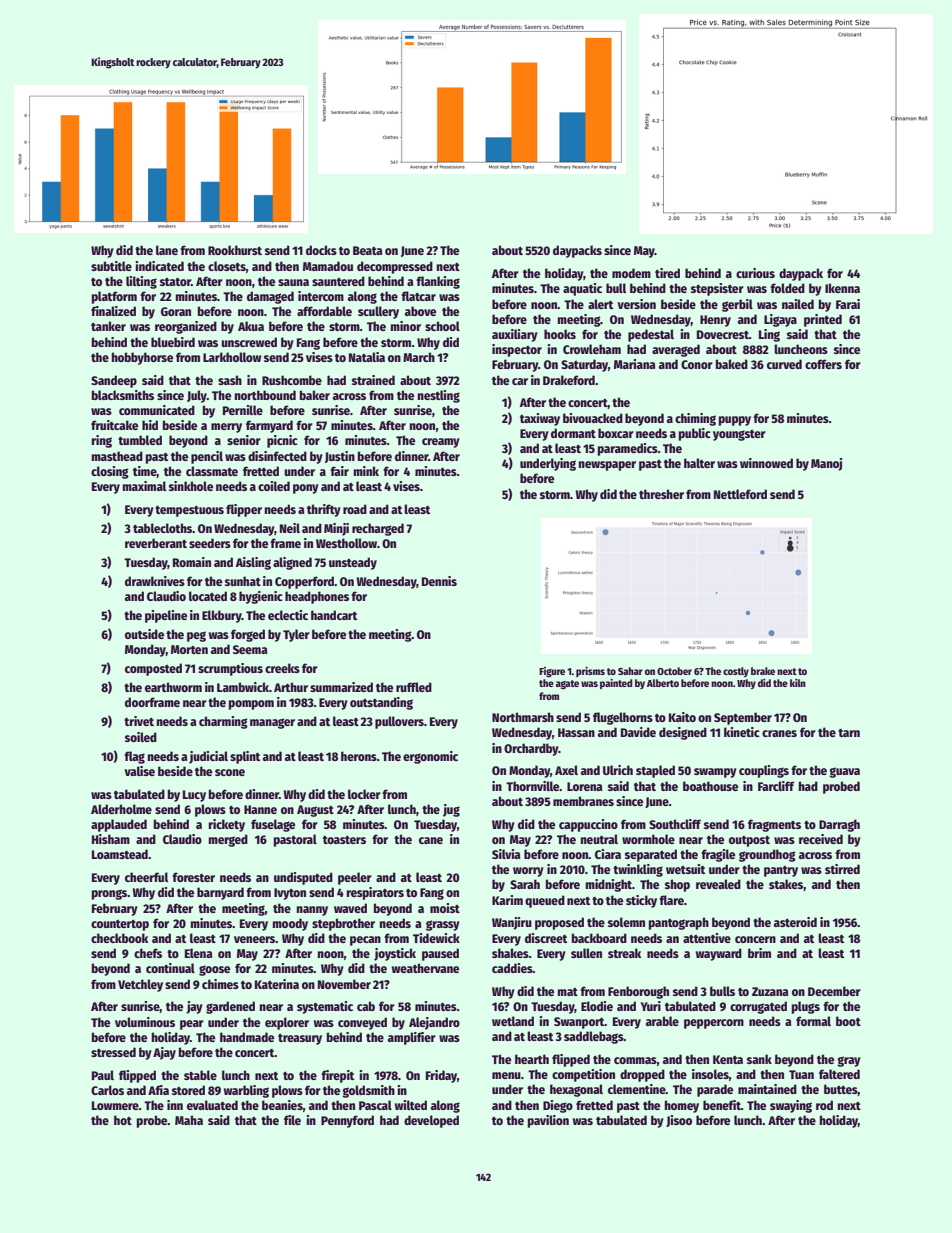 The image size is (952, 1233). Describe the element at coordinates (755, 273) in the screenshot. I see `curious` at that location.
